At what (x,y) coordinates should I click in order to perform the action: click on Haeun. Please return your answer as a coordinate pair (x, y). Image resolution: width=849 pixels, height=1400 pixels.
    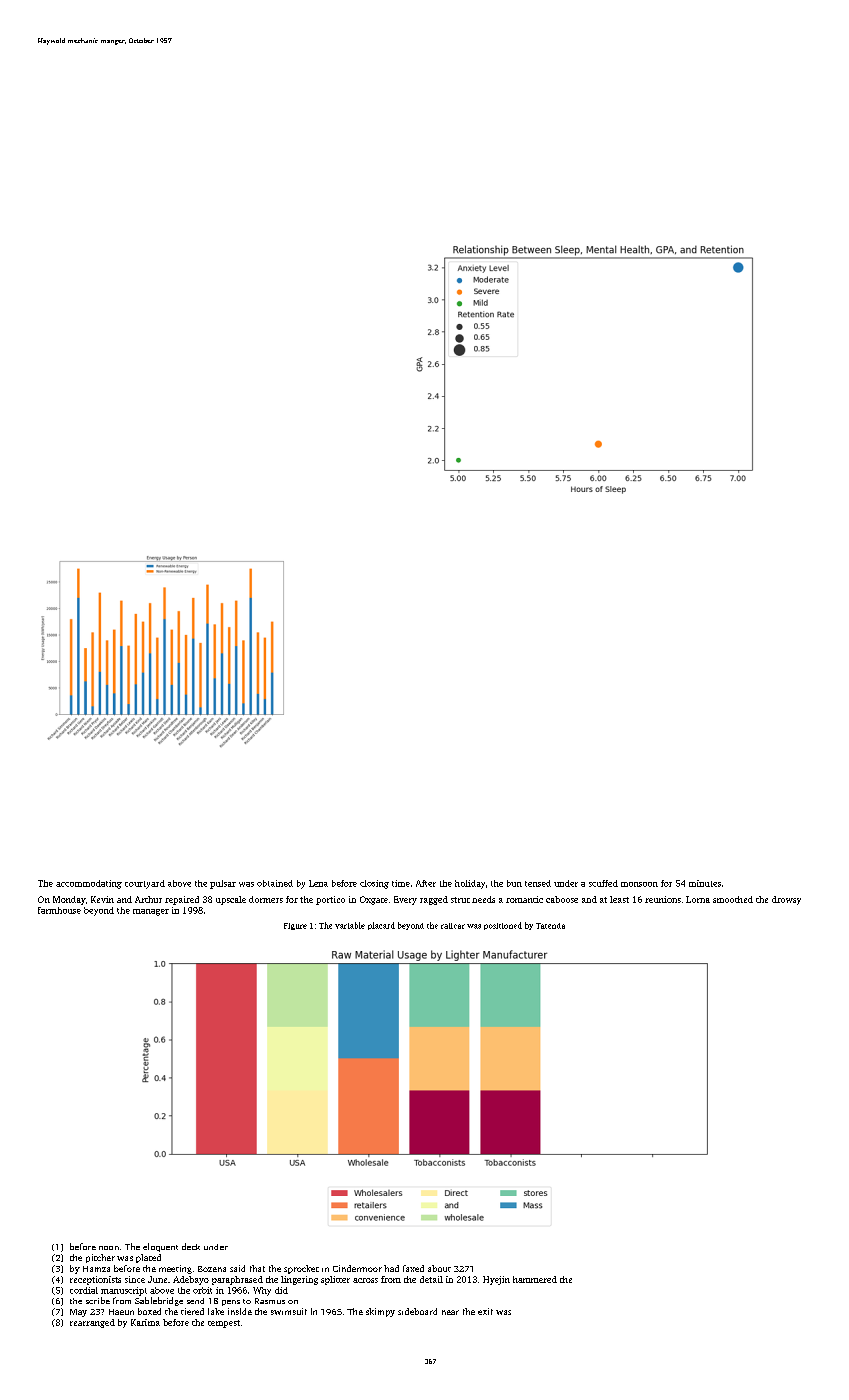
    Looking at the image, I should click on (121, 1312).
